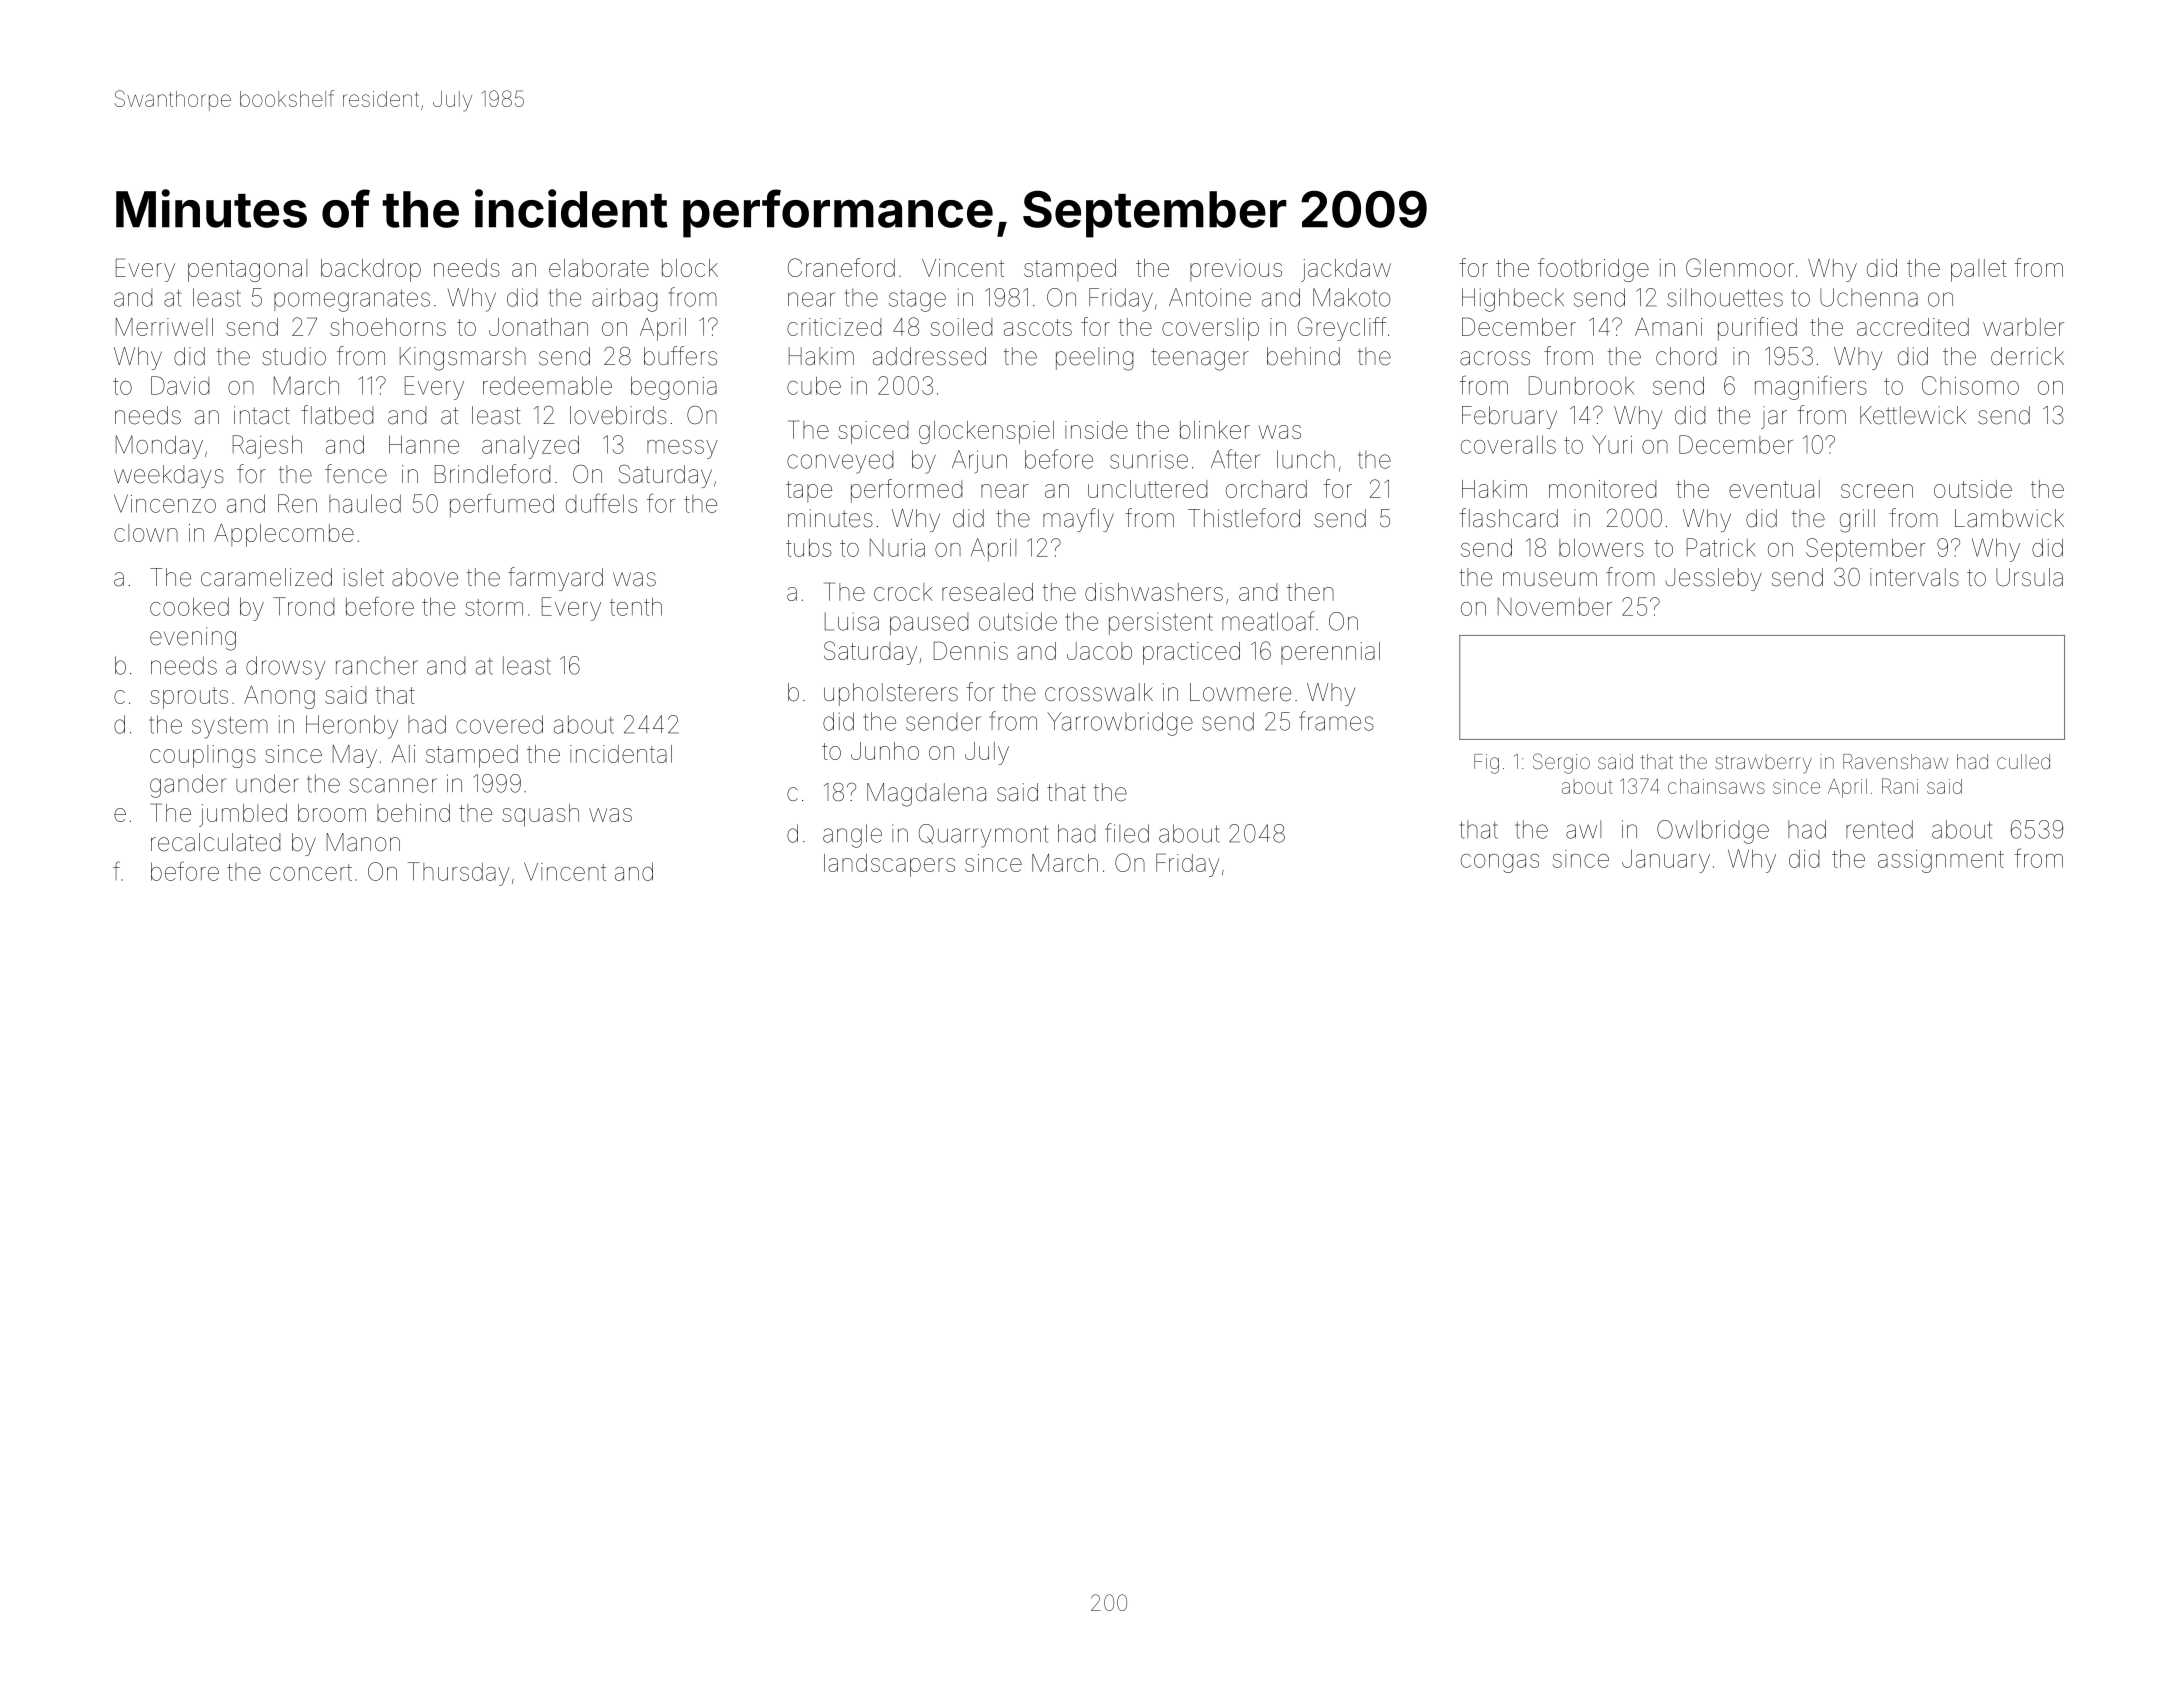 This screenshot has height=1683, width=2178. I want to click on addressed, so click(929, 356).
